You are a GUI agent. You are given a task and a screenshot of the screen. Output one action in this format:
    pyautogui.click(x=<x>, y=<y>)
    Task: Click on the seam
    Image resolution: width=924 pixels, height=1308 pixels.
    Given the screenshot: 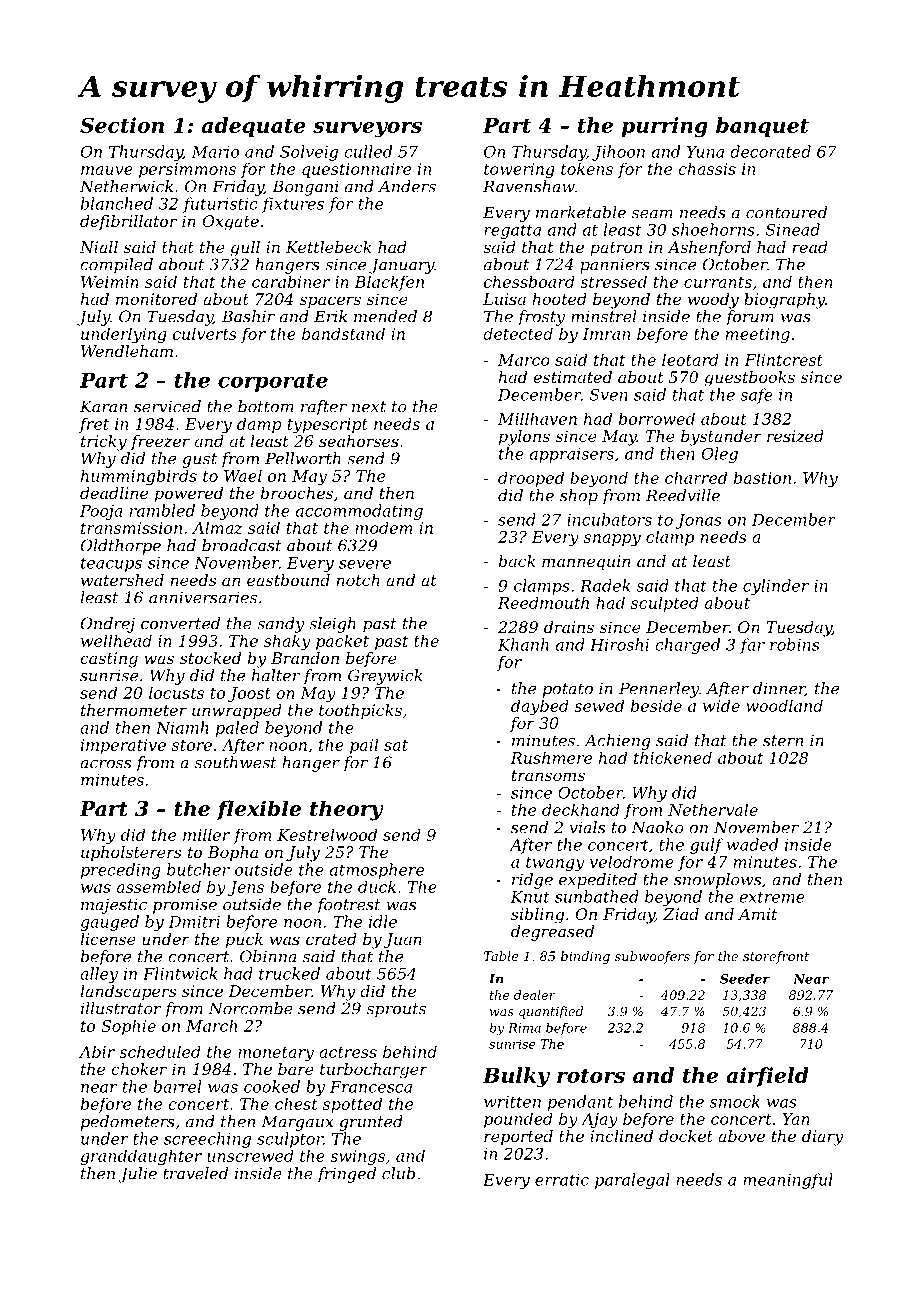 What is the action you would take?
    pyautogui.click(x=652, y=214)
